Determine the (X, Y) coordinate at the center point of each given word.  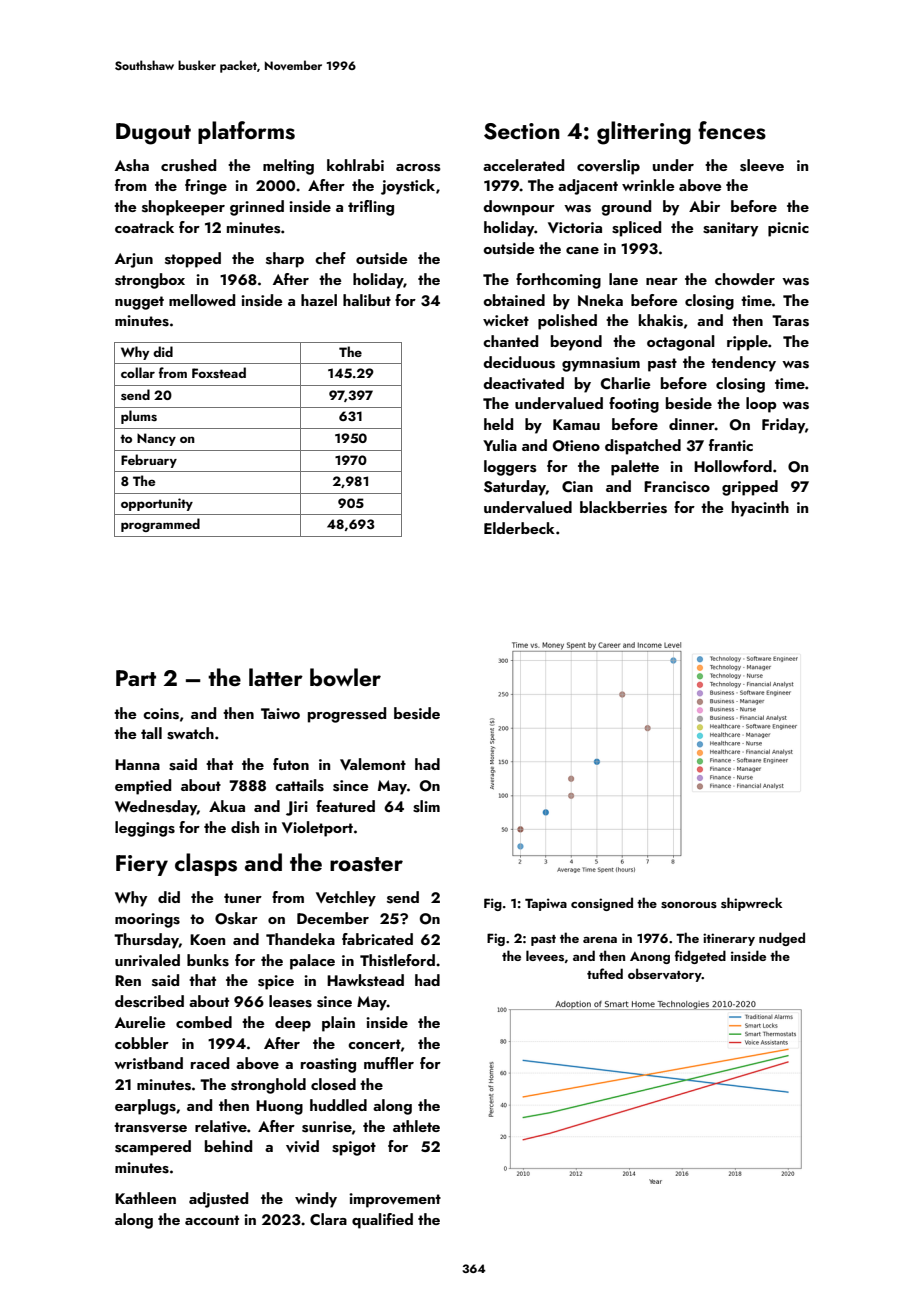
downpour (519, 208)
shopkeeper (183, 208)
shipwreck (751, 904)
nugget (139, 303)
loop (761, 405)
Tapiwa (546, 904)
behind (228, 1146)
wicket (506, 320)
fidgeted (700, 957)
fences (732, 130)
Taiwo (280, 713)
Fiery (142, 865)
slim (426, 806)
